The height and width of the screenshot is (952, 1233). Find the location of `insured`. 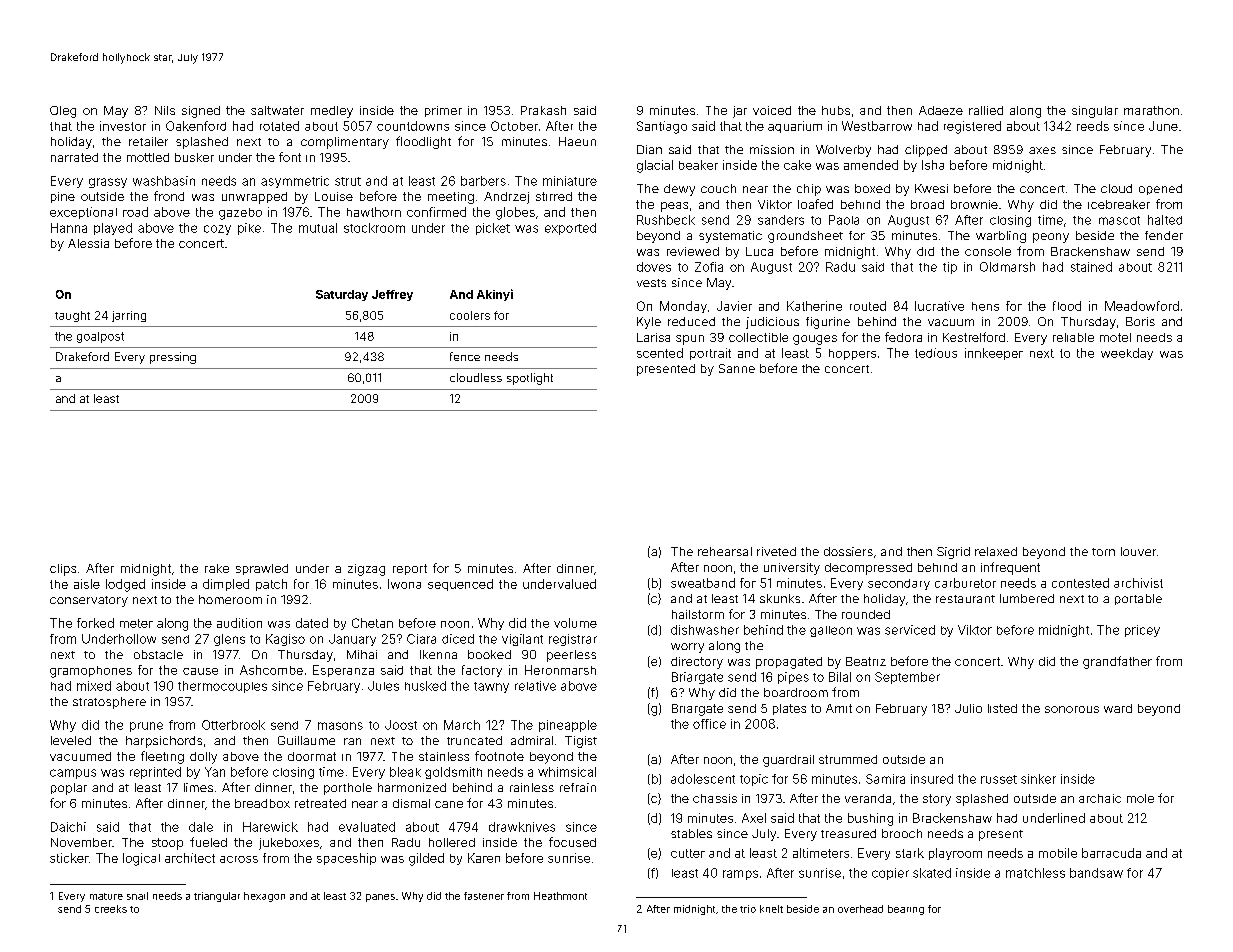

insured is located at coordinates (932, 779).
